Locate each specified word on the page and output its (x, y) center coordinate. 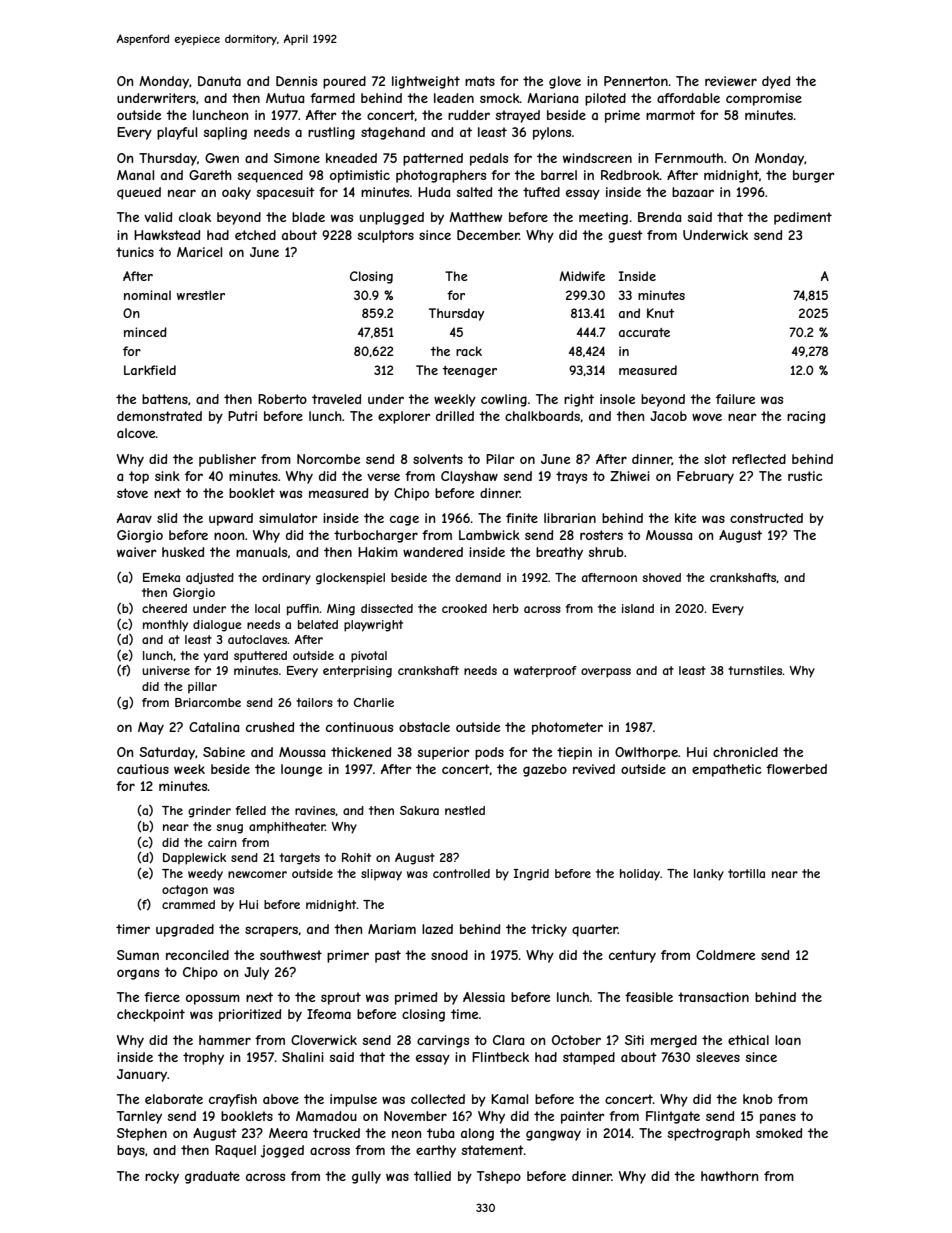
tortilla (746, 873)
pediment (803, 218)
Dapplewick (194, 859)
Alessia (484, 997)
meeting (603, 218)
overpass (606, 673)
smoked (779, 1133)
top (139, 477)
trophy (203, 1058)
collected (438, 1099)
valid (158, 217)
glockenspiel (350, 579)
